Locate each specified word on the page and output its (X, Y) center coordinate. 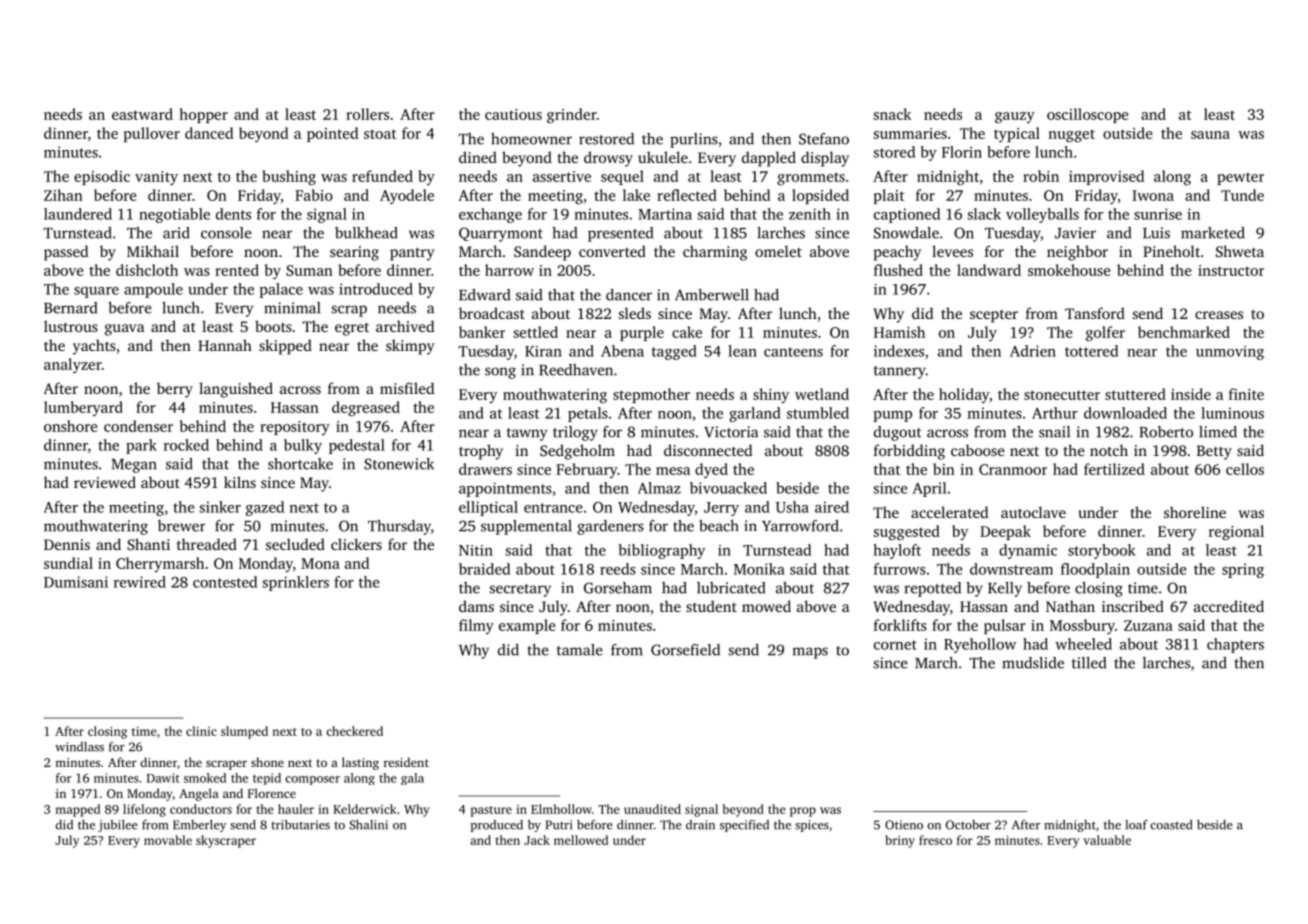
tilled (1089, 663)
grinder (572, 115)
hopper (203, 115)
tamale (580, 650)
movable (168, 840)
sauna (1210, 135)
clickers (356, 544)
